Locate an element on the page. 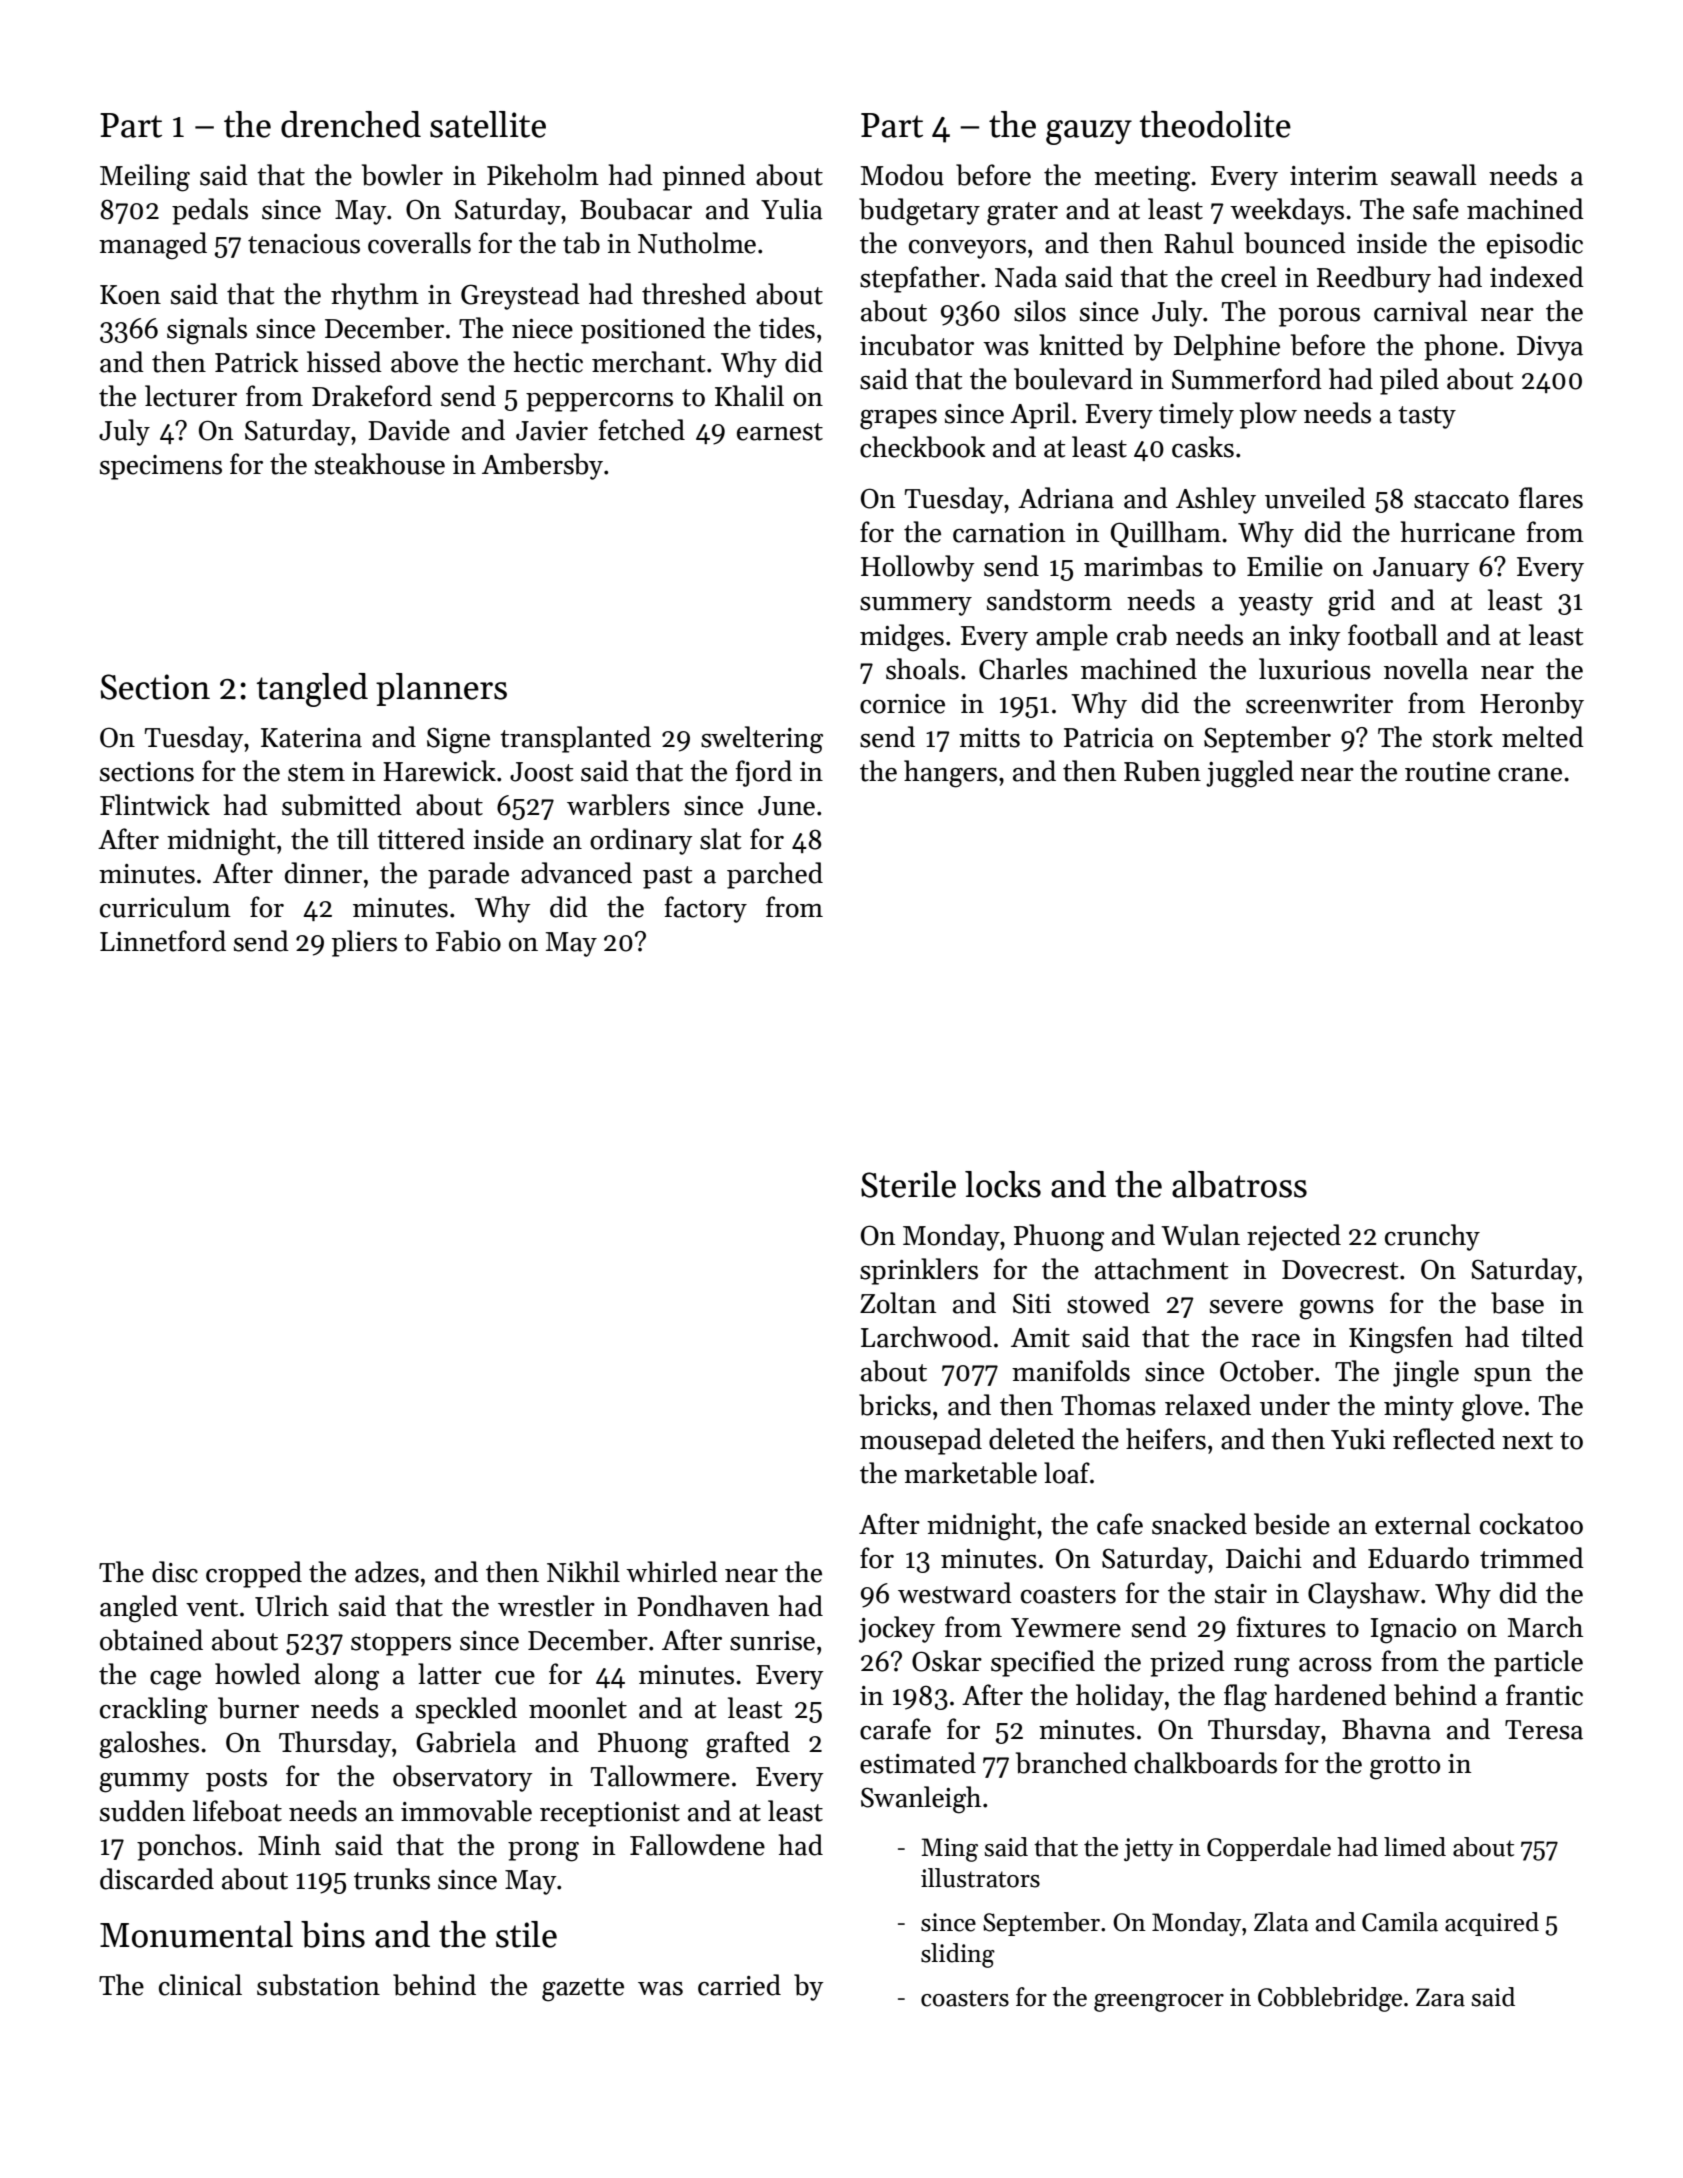  theodolite is located at coordinates (1215, 124).
